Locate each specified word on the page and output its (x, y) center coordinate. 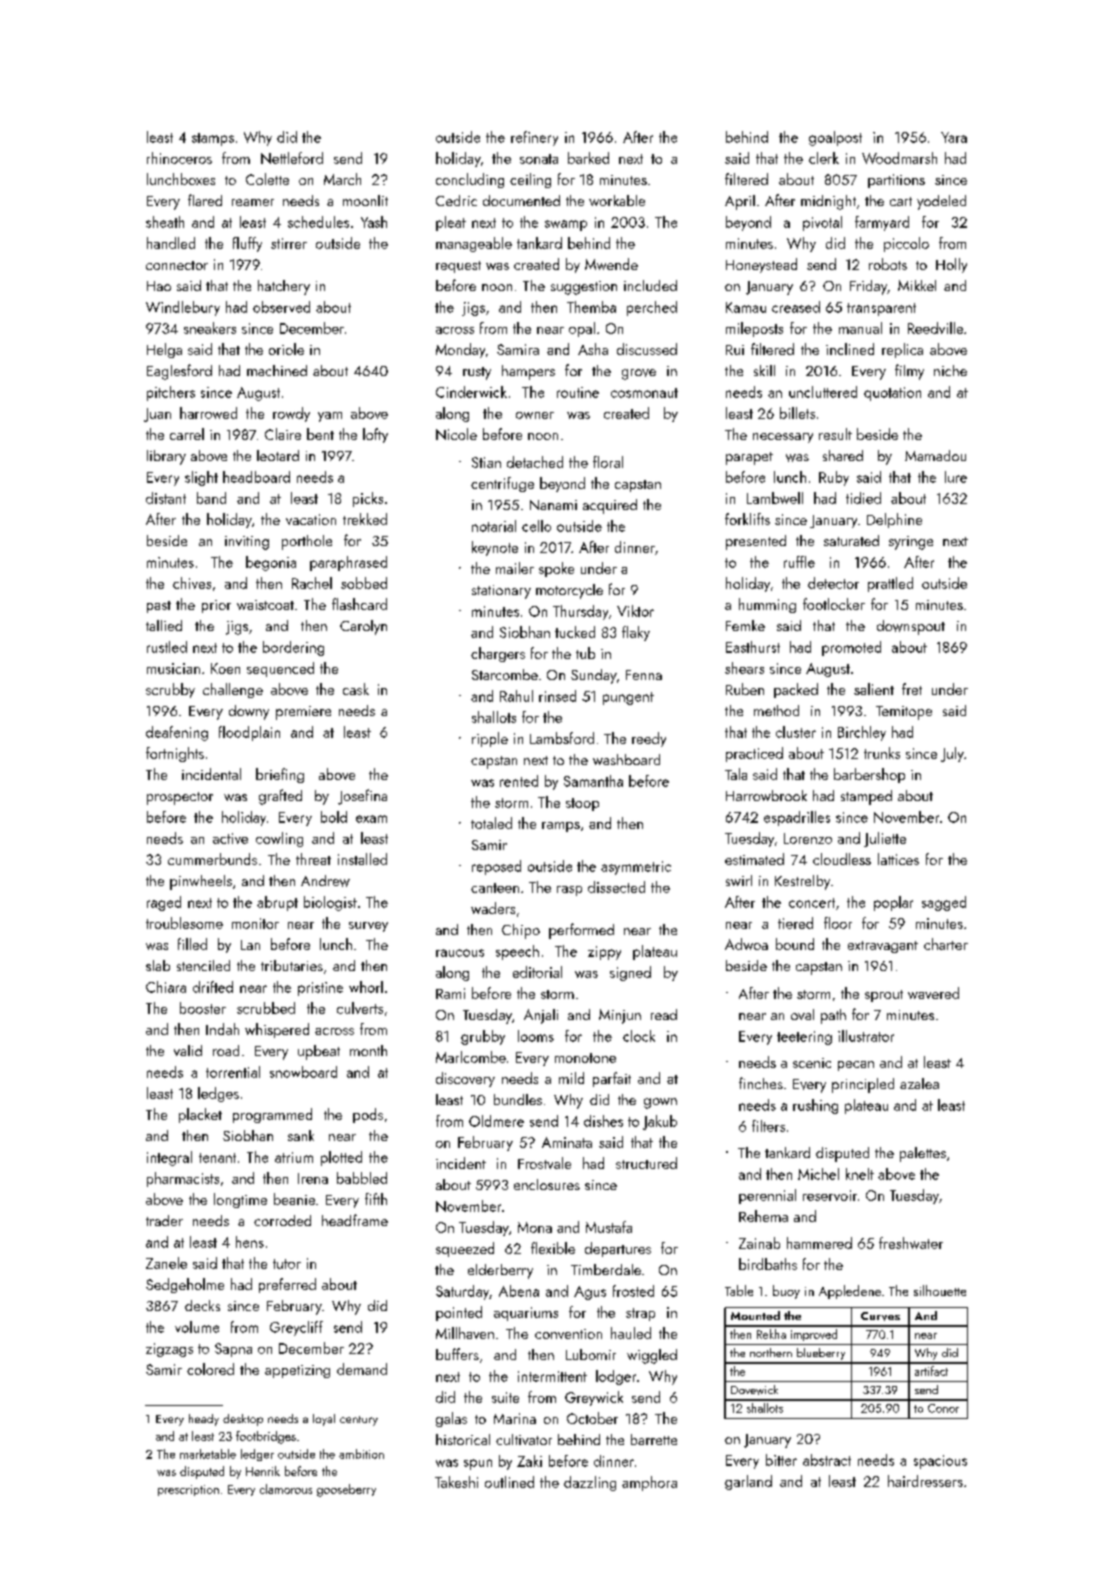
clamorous (286, 1489)
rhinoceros (179, 158)
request (458, 267)
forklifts (747, 519)
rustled (167, 647)
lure (956, 477)
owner (535, 415)
